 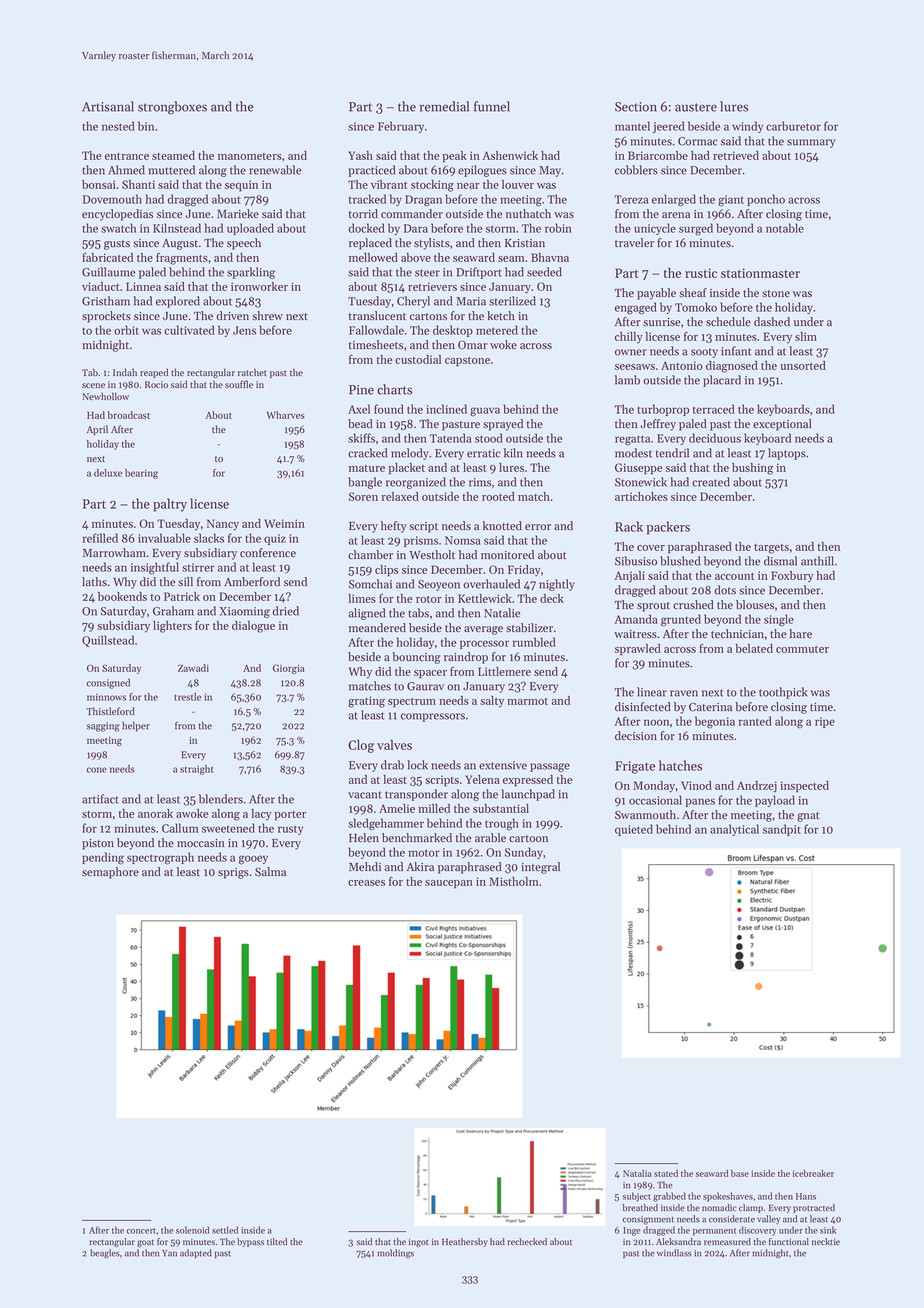 I want to click on manometers, so click(x=250, y=156).
